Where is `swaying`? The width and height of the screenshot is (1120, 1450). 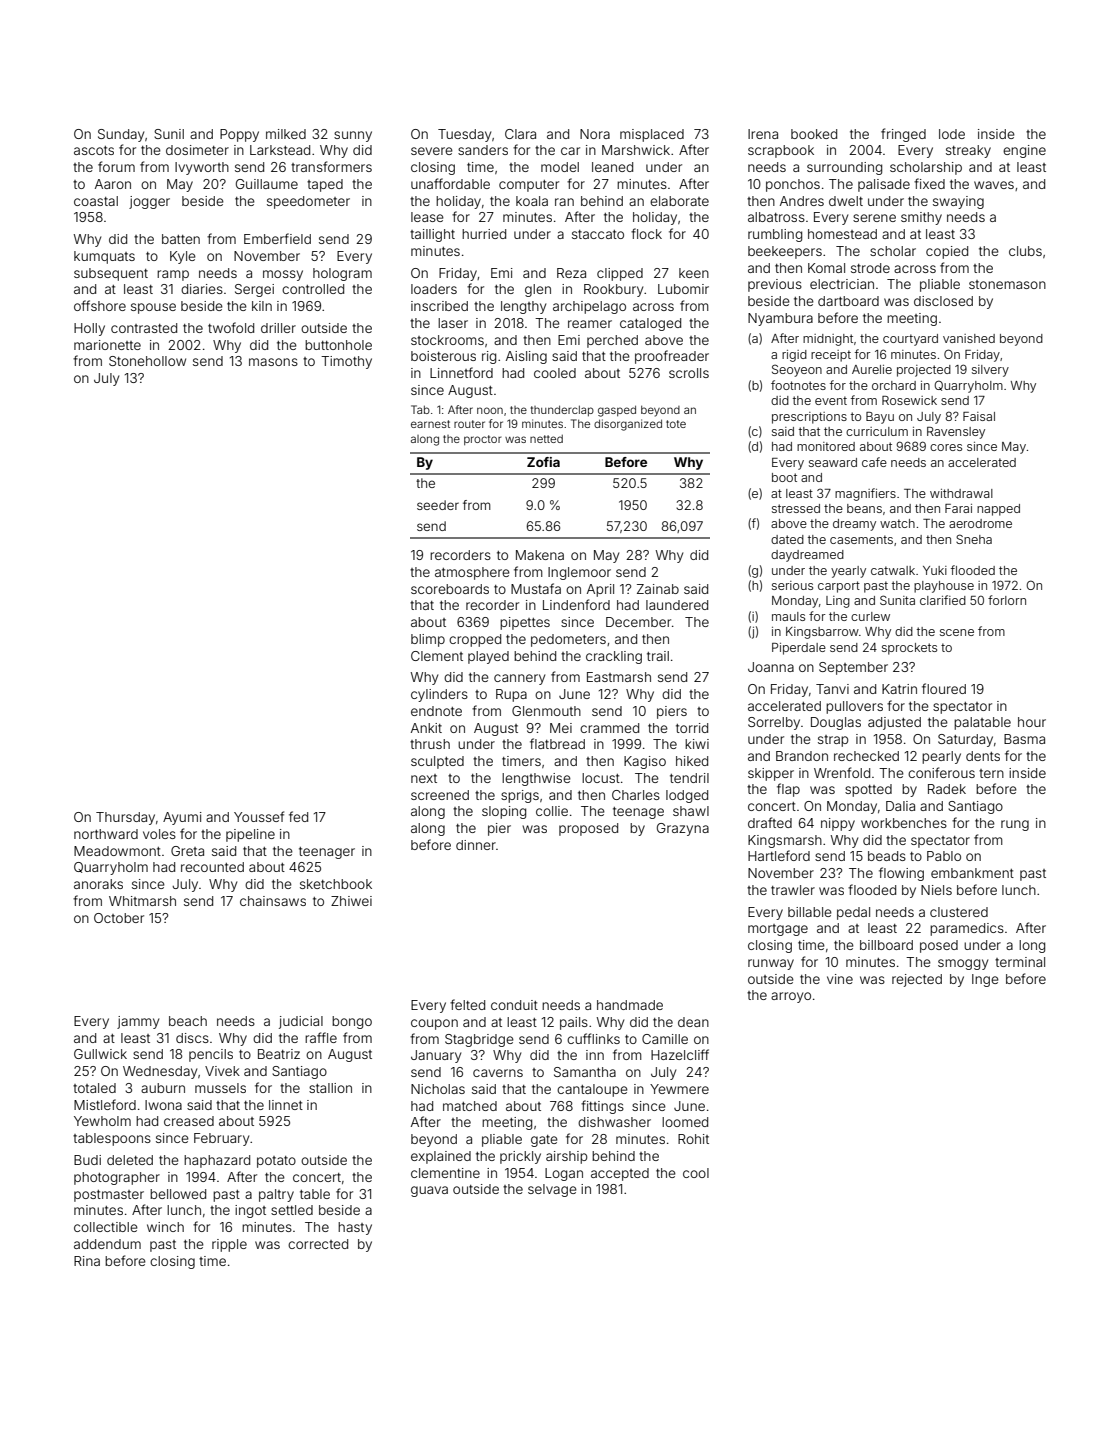
swaying is located at coordinates (958, 202).
